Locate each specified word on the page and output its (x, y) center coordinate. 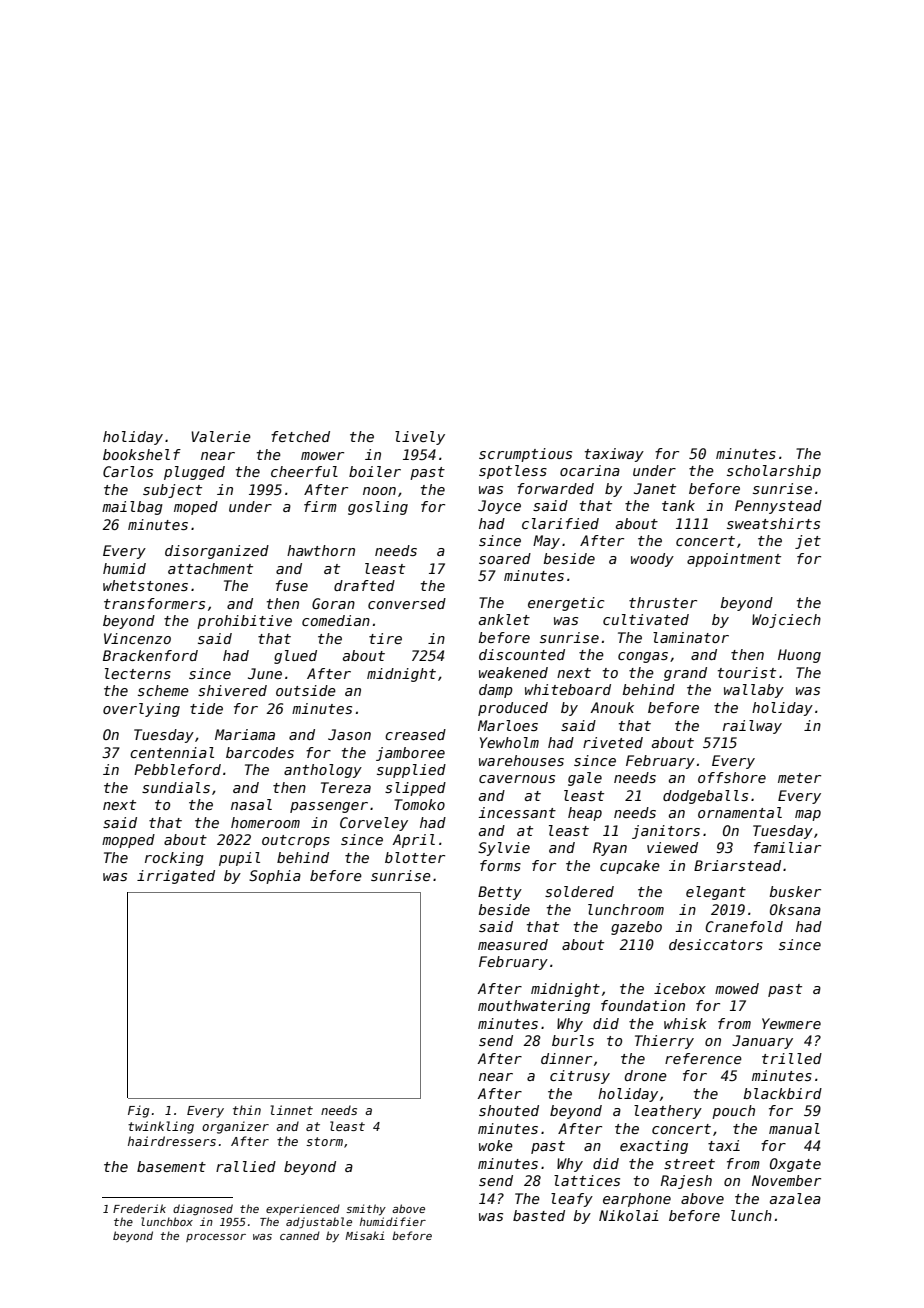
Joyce (499, 507)
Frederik (139, 1208)
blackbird (782, 1093)
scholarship (774, 472)
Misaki (365, 1235)
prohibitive (244, 622)
